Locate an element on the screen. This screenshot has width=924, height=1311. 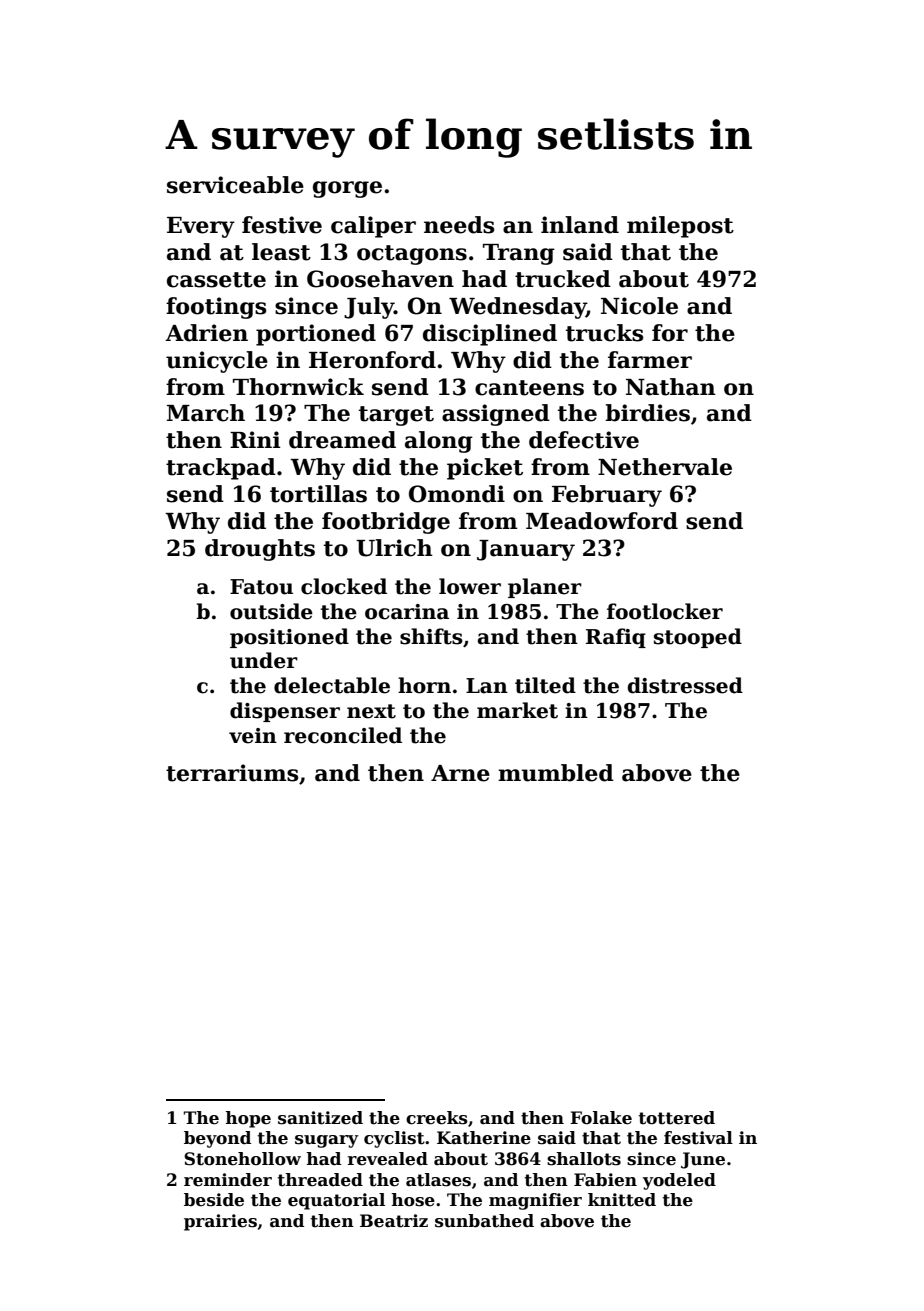
festive is located at coordinates (282, 225).
